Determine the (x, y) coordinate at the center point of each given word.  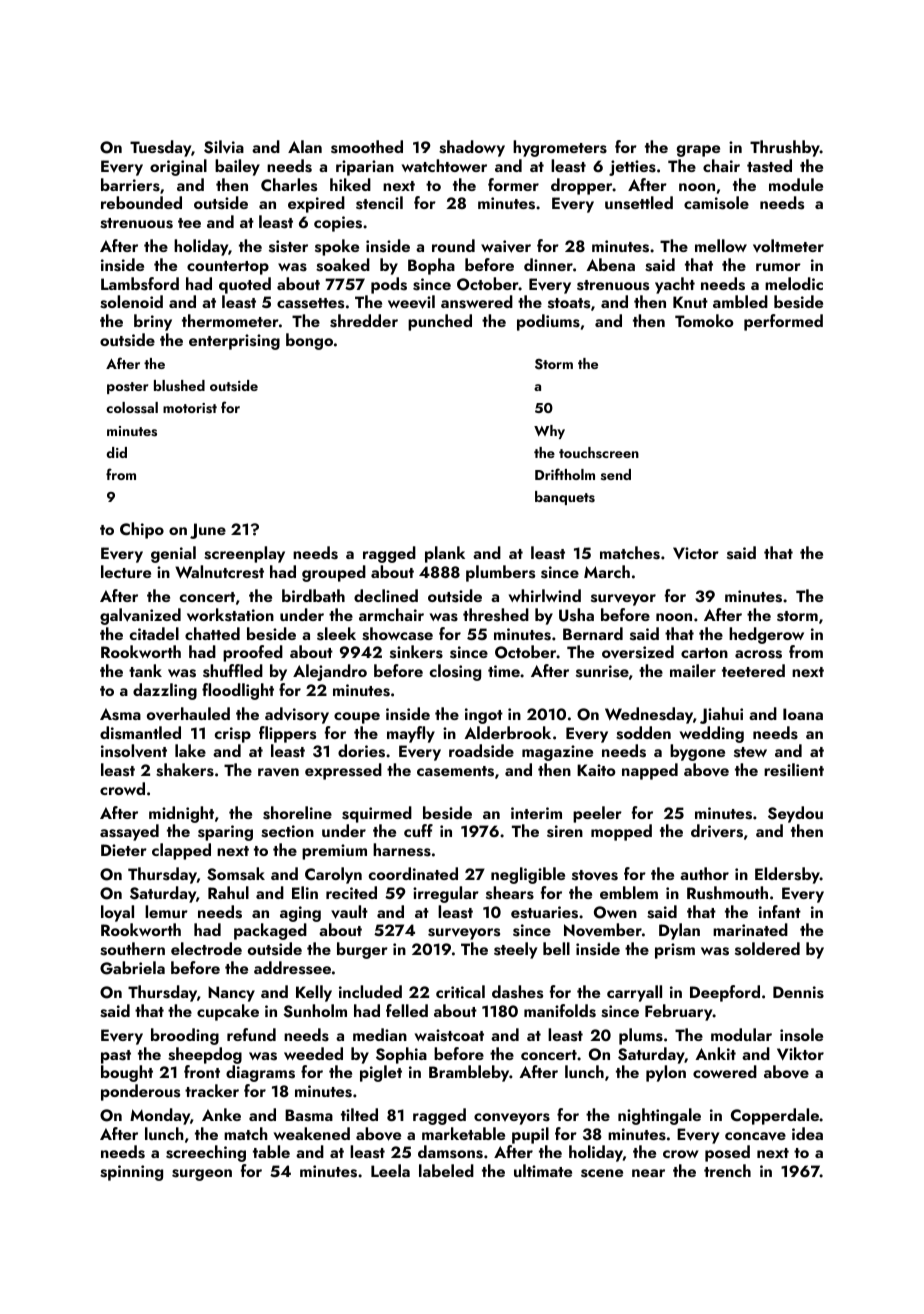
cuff (418, 830)
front (202, 1071)
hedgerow (766, 635)
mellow (721, 245)
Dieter (124, 850)
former (513, 184)
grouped (334, 573)
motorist (190, 408)
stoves (595, 875)
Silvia (224, 147)
